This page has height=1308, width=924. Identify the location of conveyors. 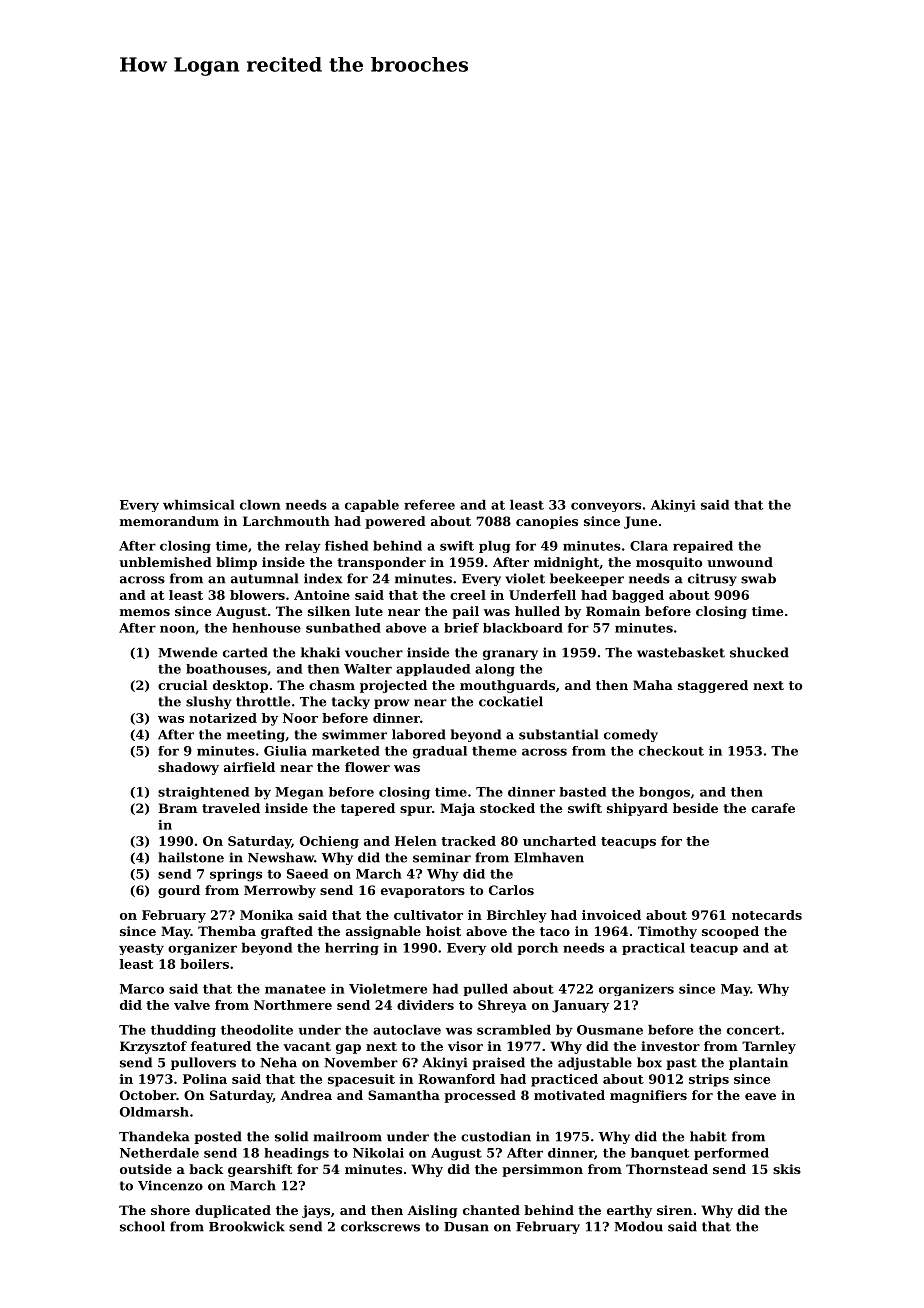
(606, 507).
